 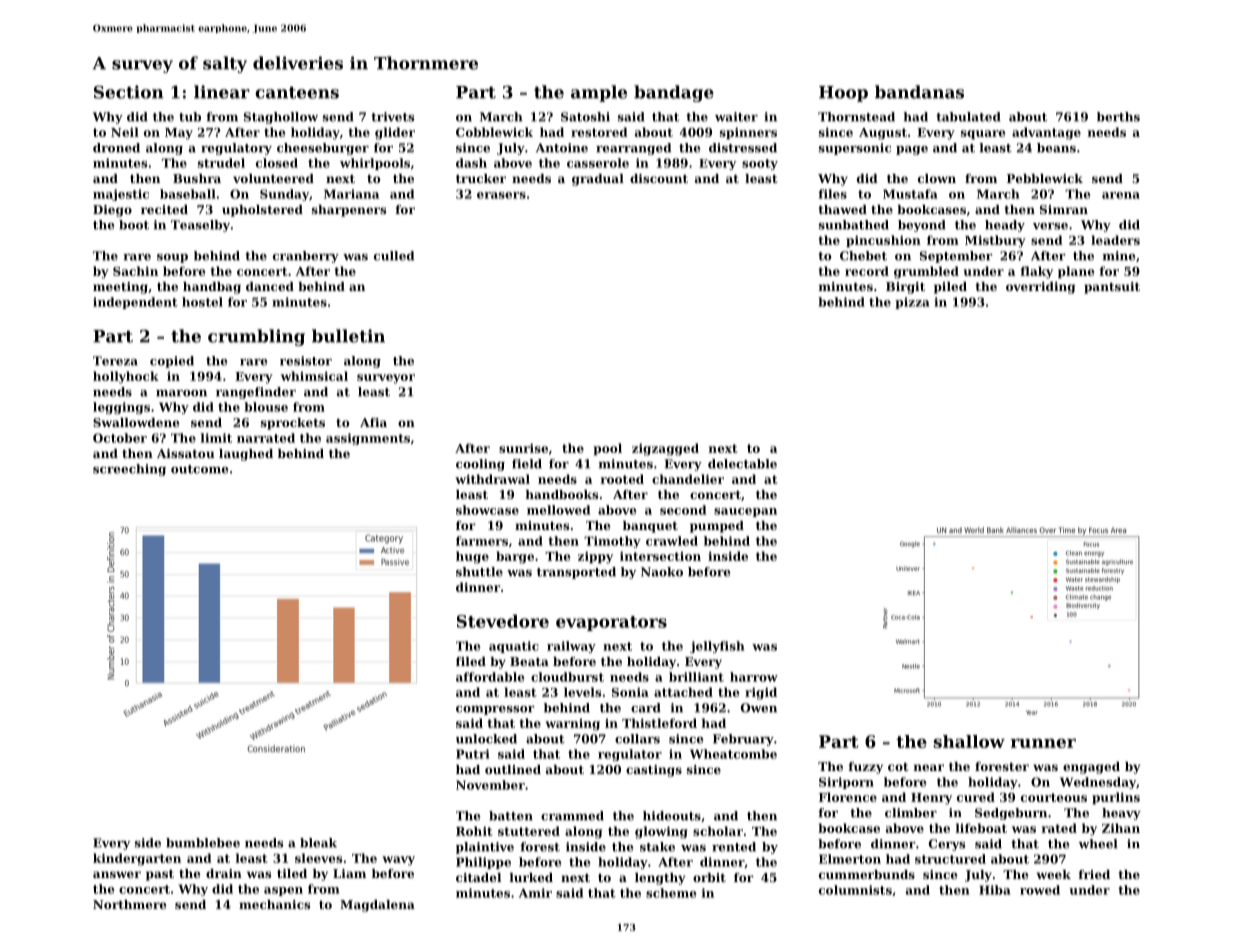 I want to click on Simran, so click(x=1064, y=209).
